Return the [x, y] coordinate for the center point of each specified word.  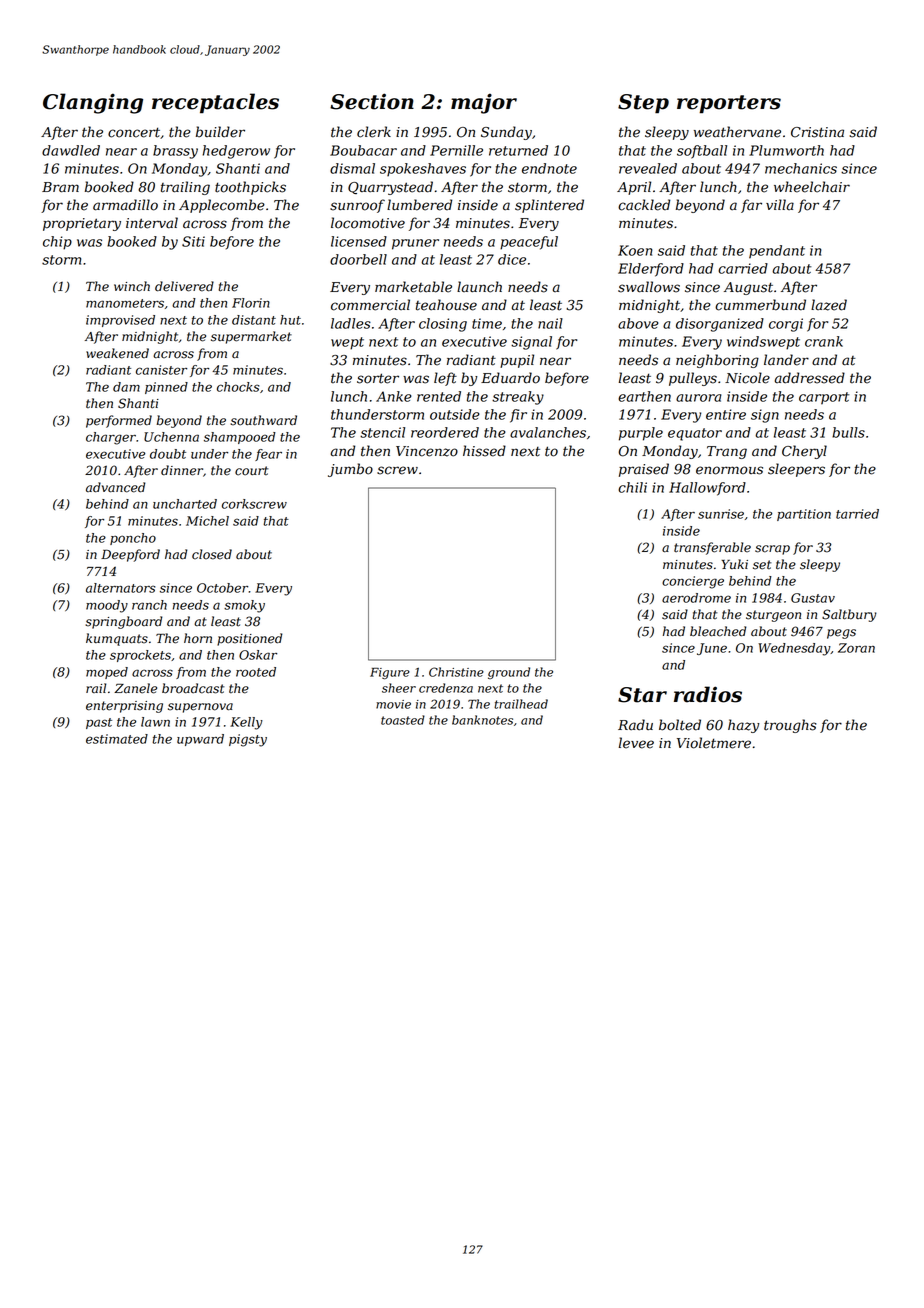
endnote [549, 168]
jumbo [350, 470]
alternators [120, 588]
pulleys [693, 379]
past [99, 723]
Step [643, 103]
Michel [207, 521]
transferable [712, 548]
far [751, 206]
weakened [117, 353]
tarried [857, 514]
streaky [518, 398]
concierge [693, 582]
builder [220, 132]
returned [518, 150]
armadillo [125, 205]
